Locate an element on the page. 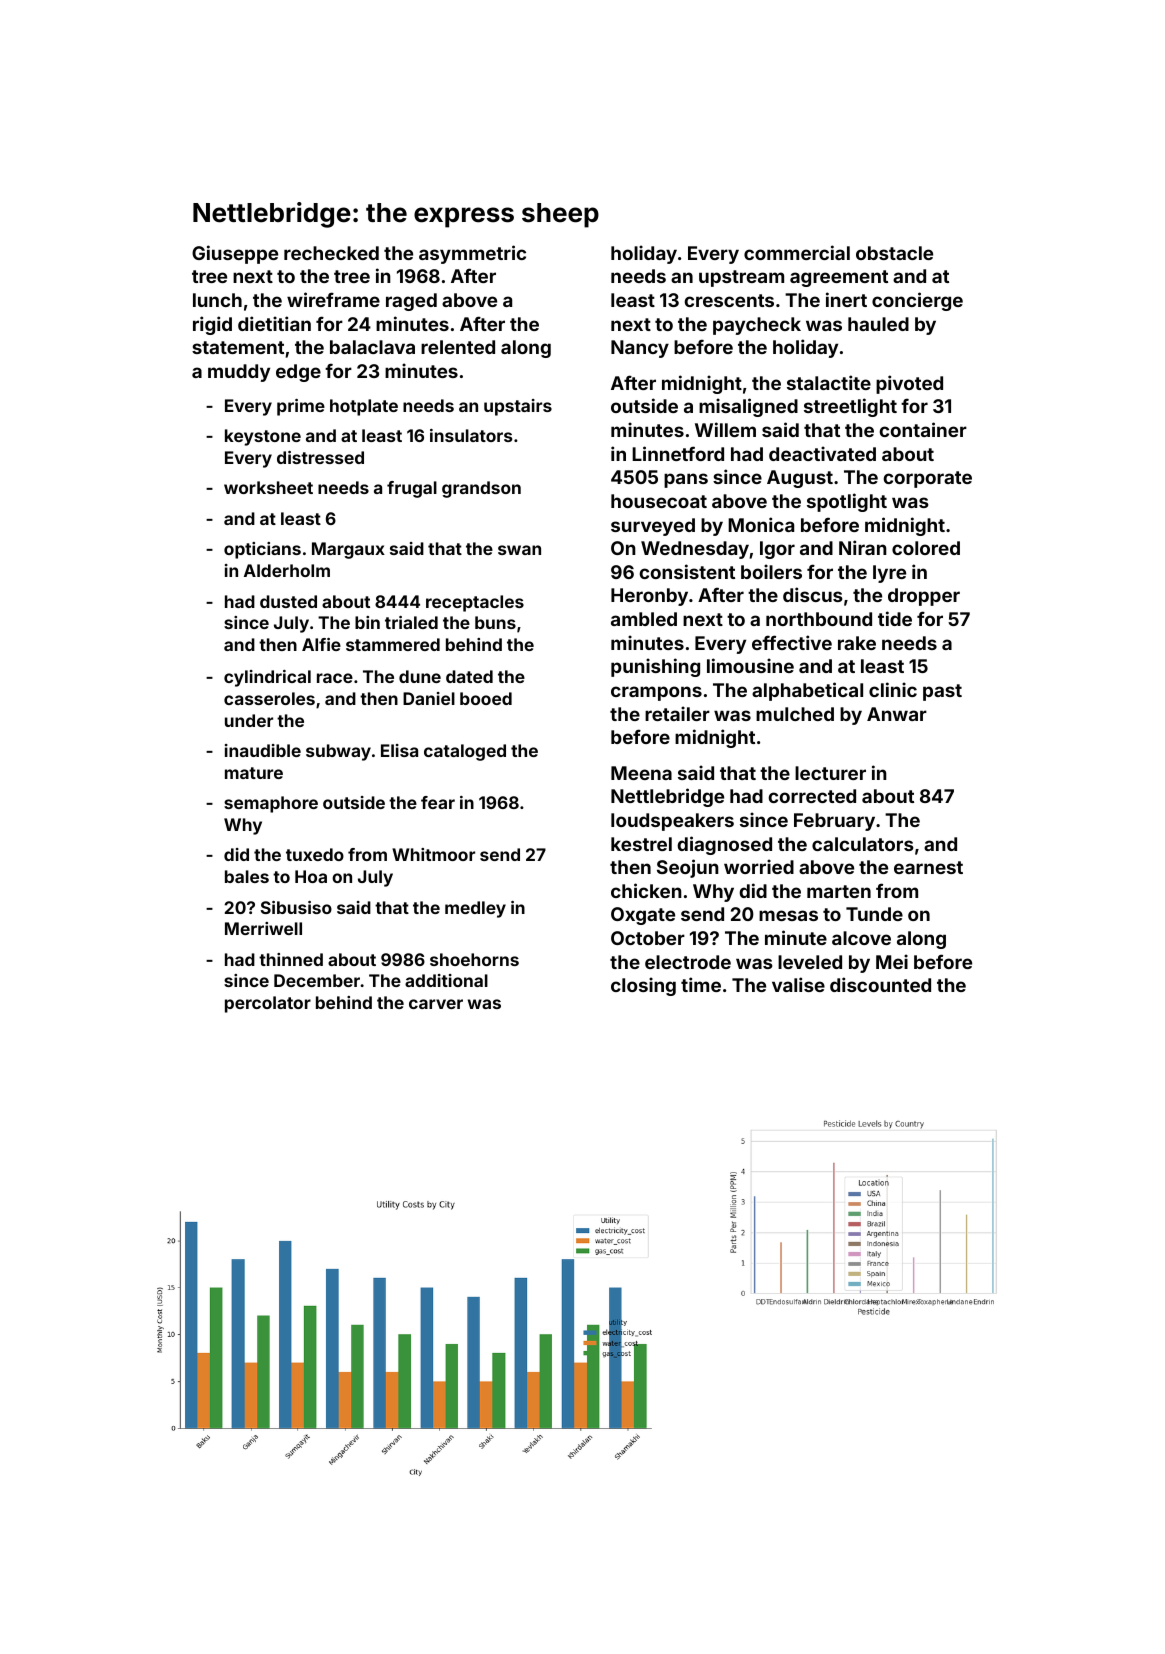  surveyed is located at coordinates (653, 527).
